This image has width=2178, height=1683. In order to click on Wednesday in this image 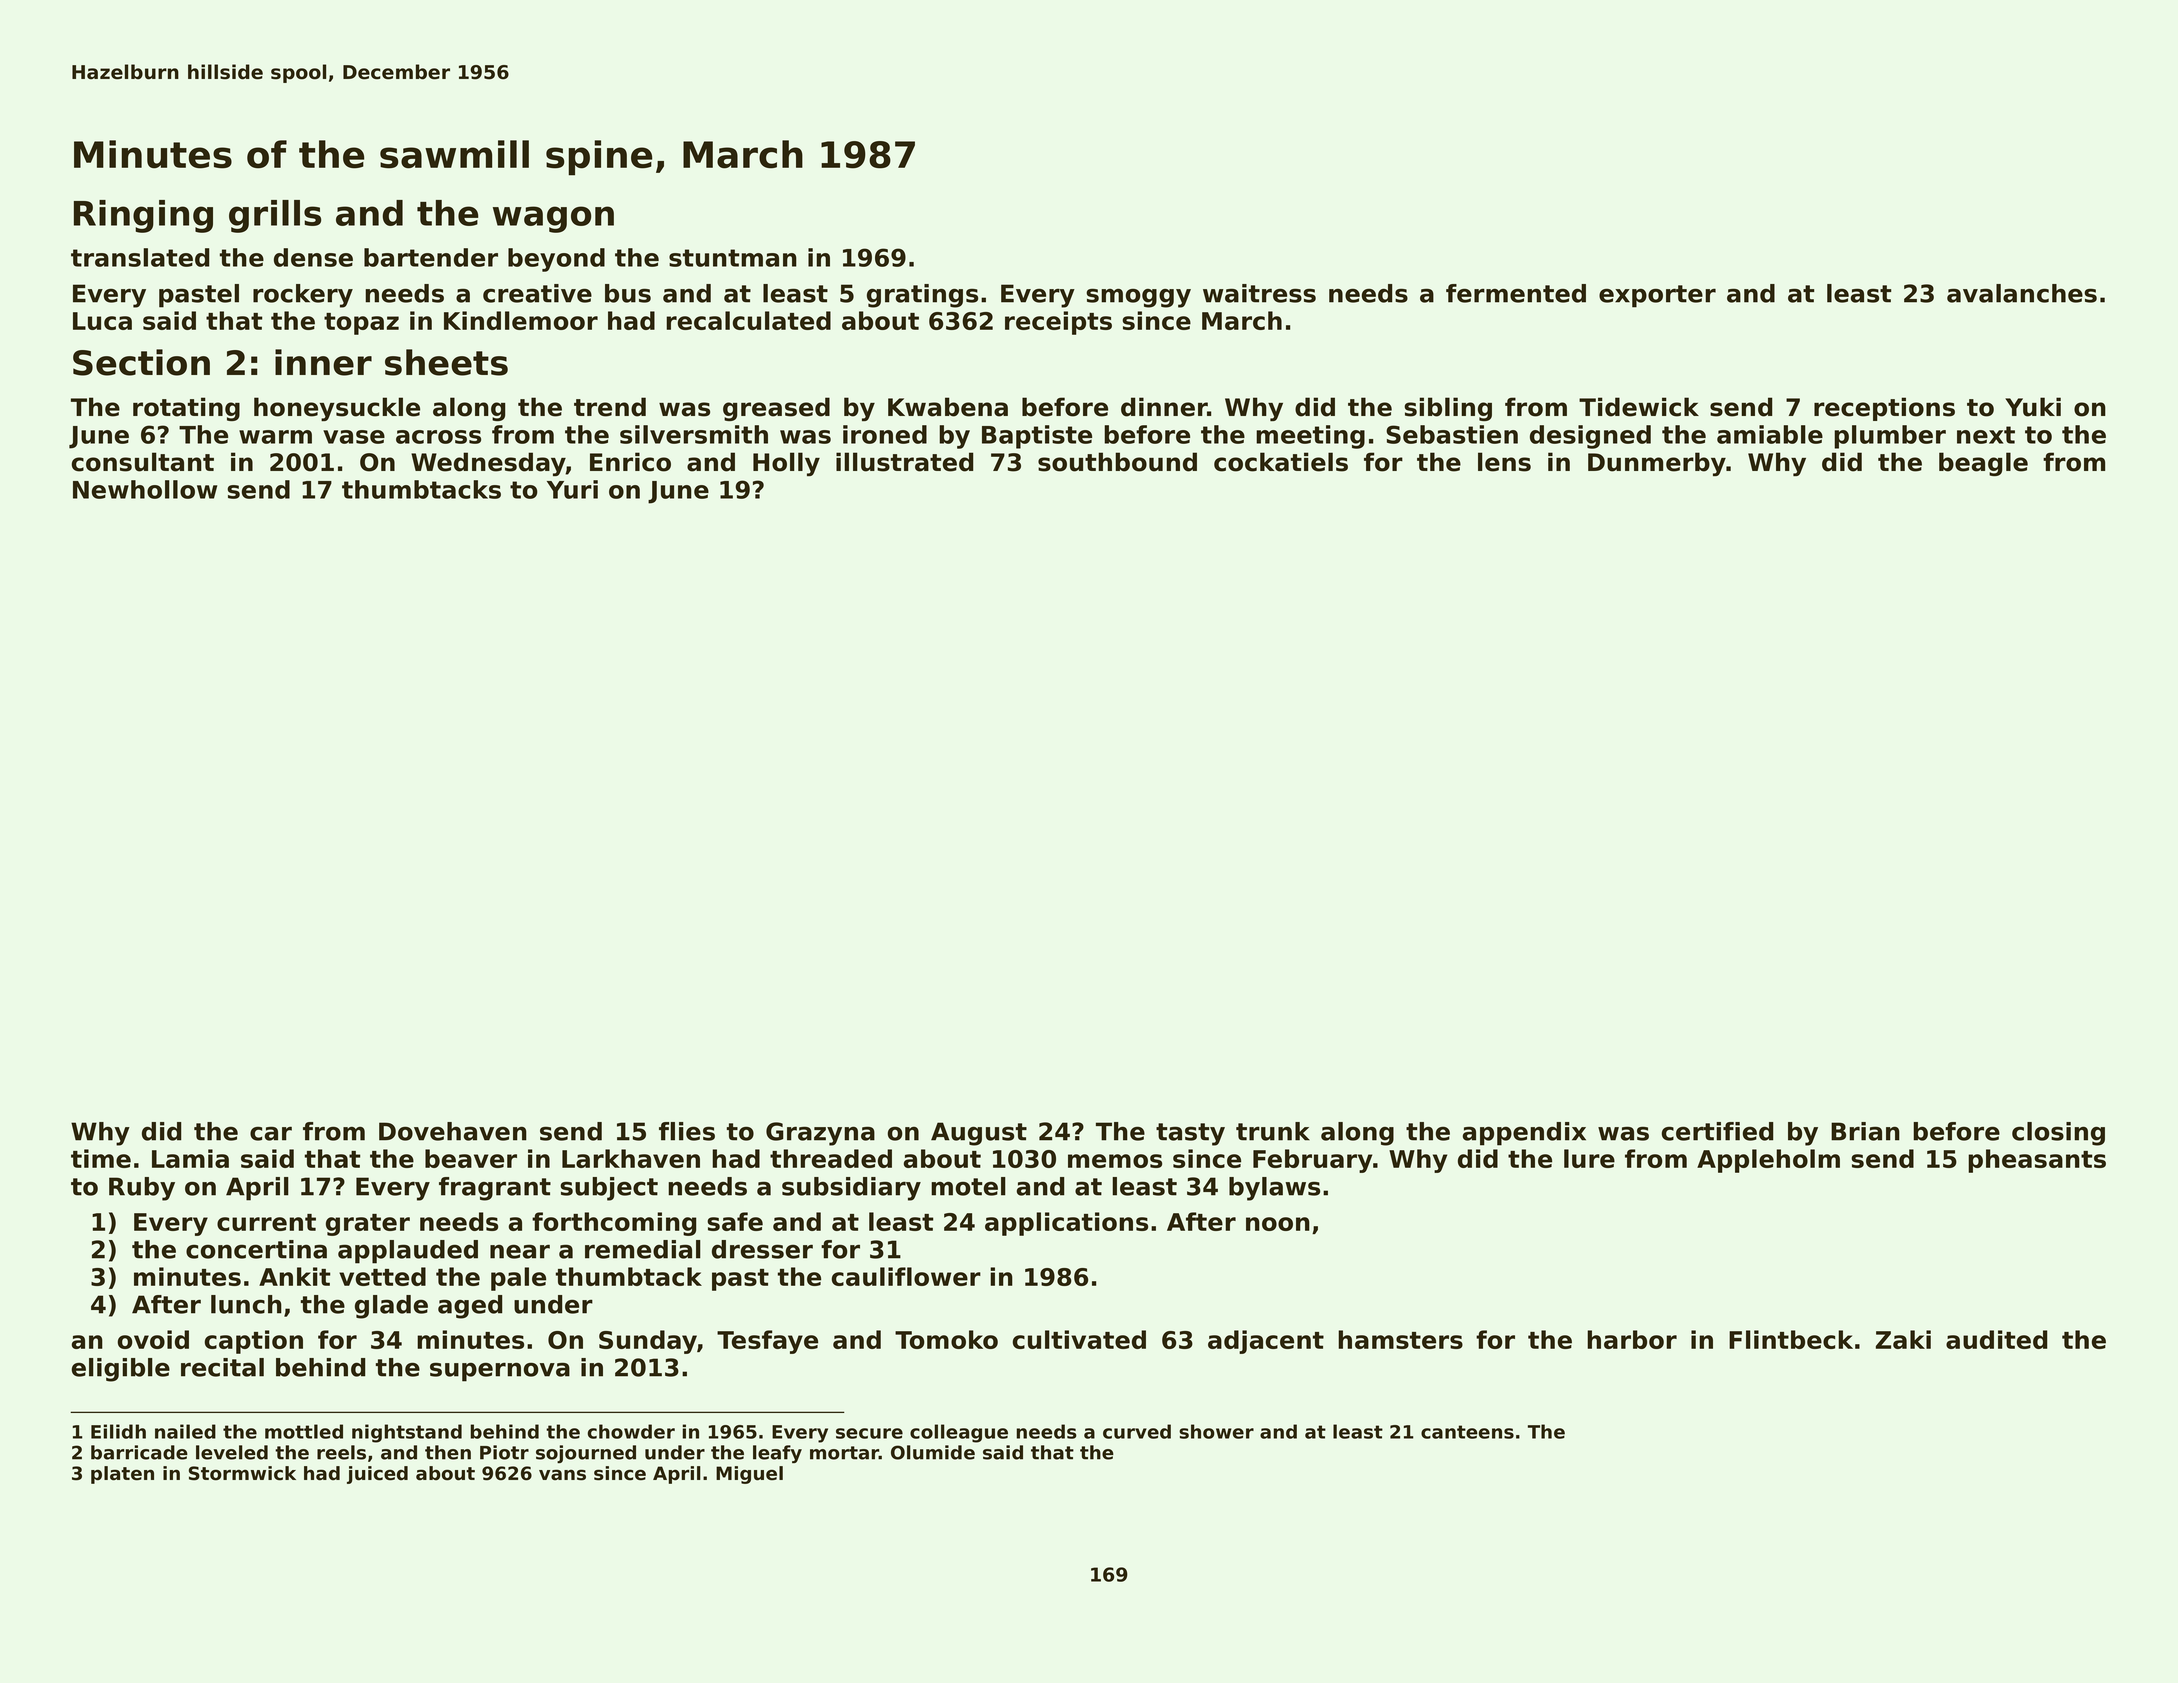, I will do `click(488, 464)`.
